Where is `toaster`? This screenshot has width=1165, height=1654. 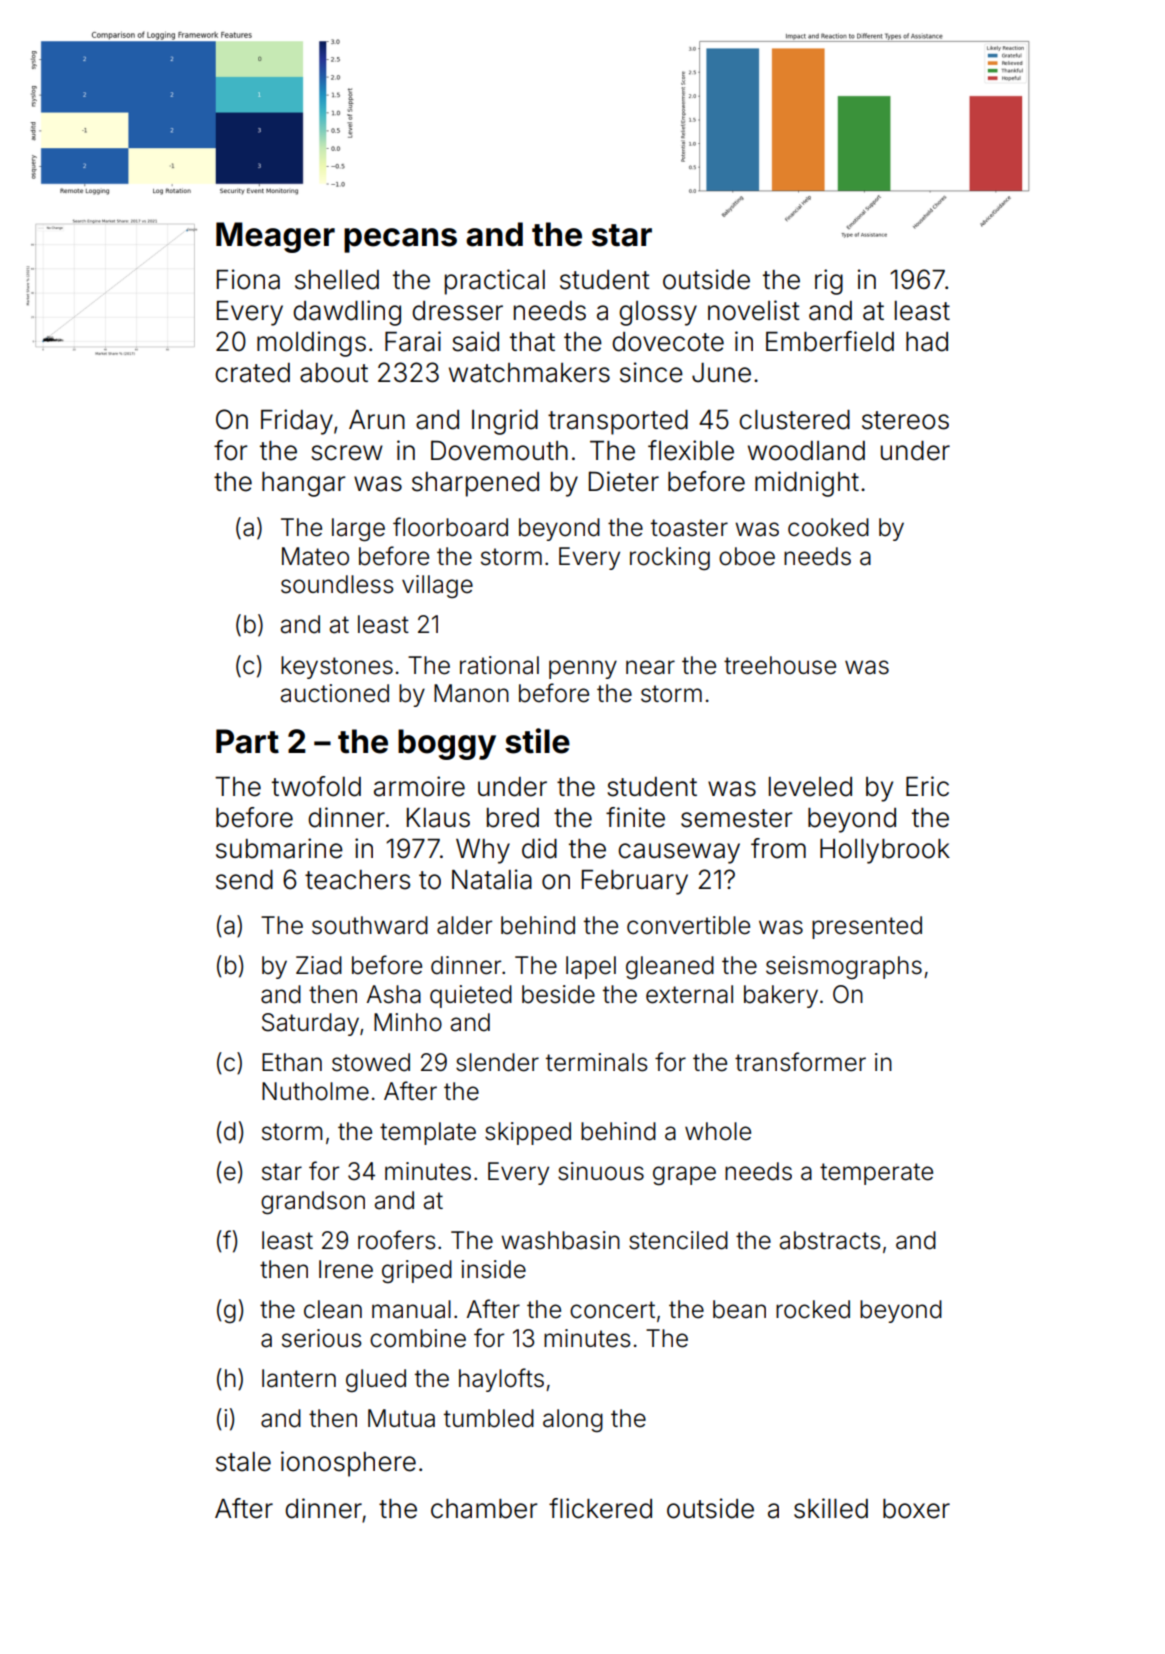
toaster is located at coordinates (689, 528).
